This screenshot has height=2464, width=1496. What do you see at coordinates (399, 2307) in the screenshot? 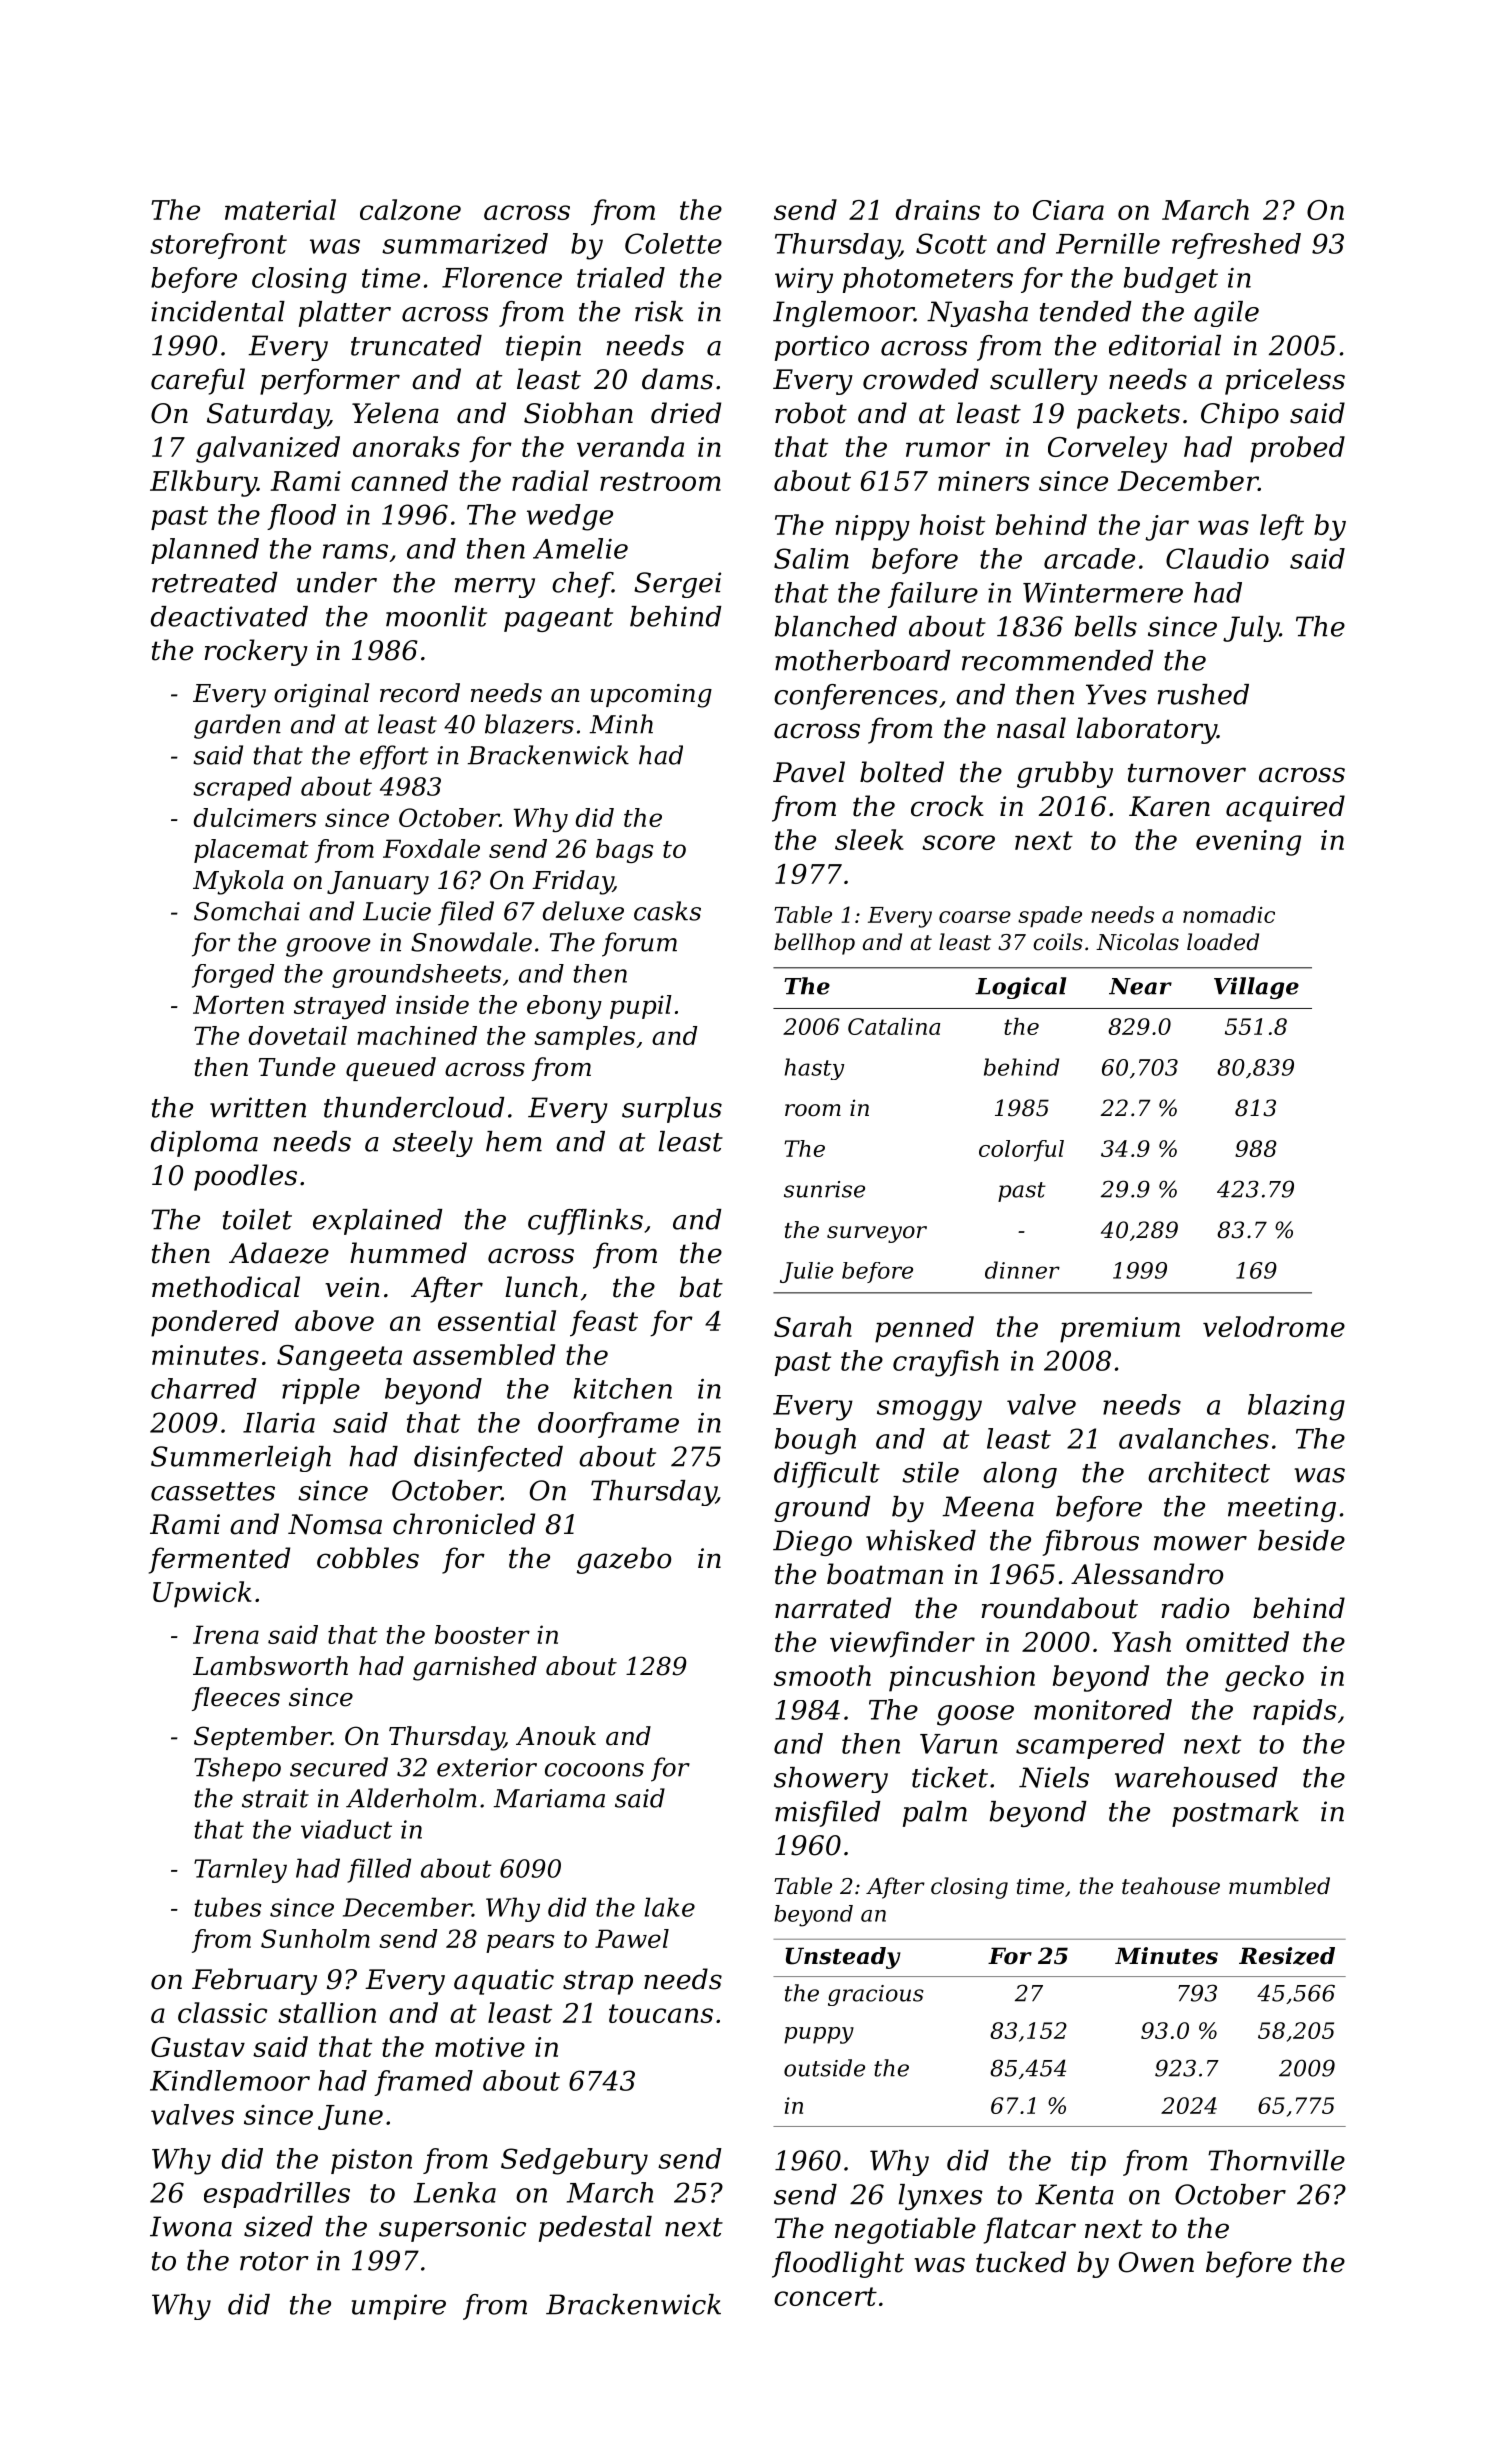
I see `umpire` at bounding box center [399, 2307].
